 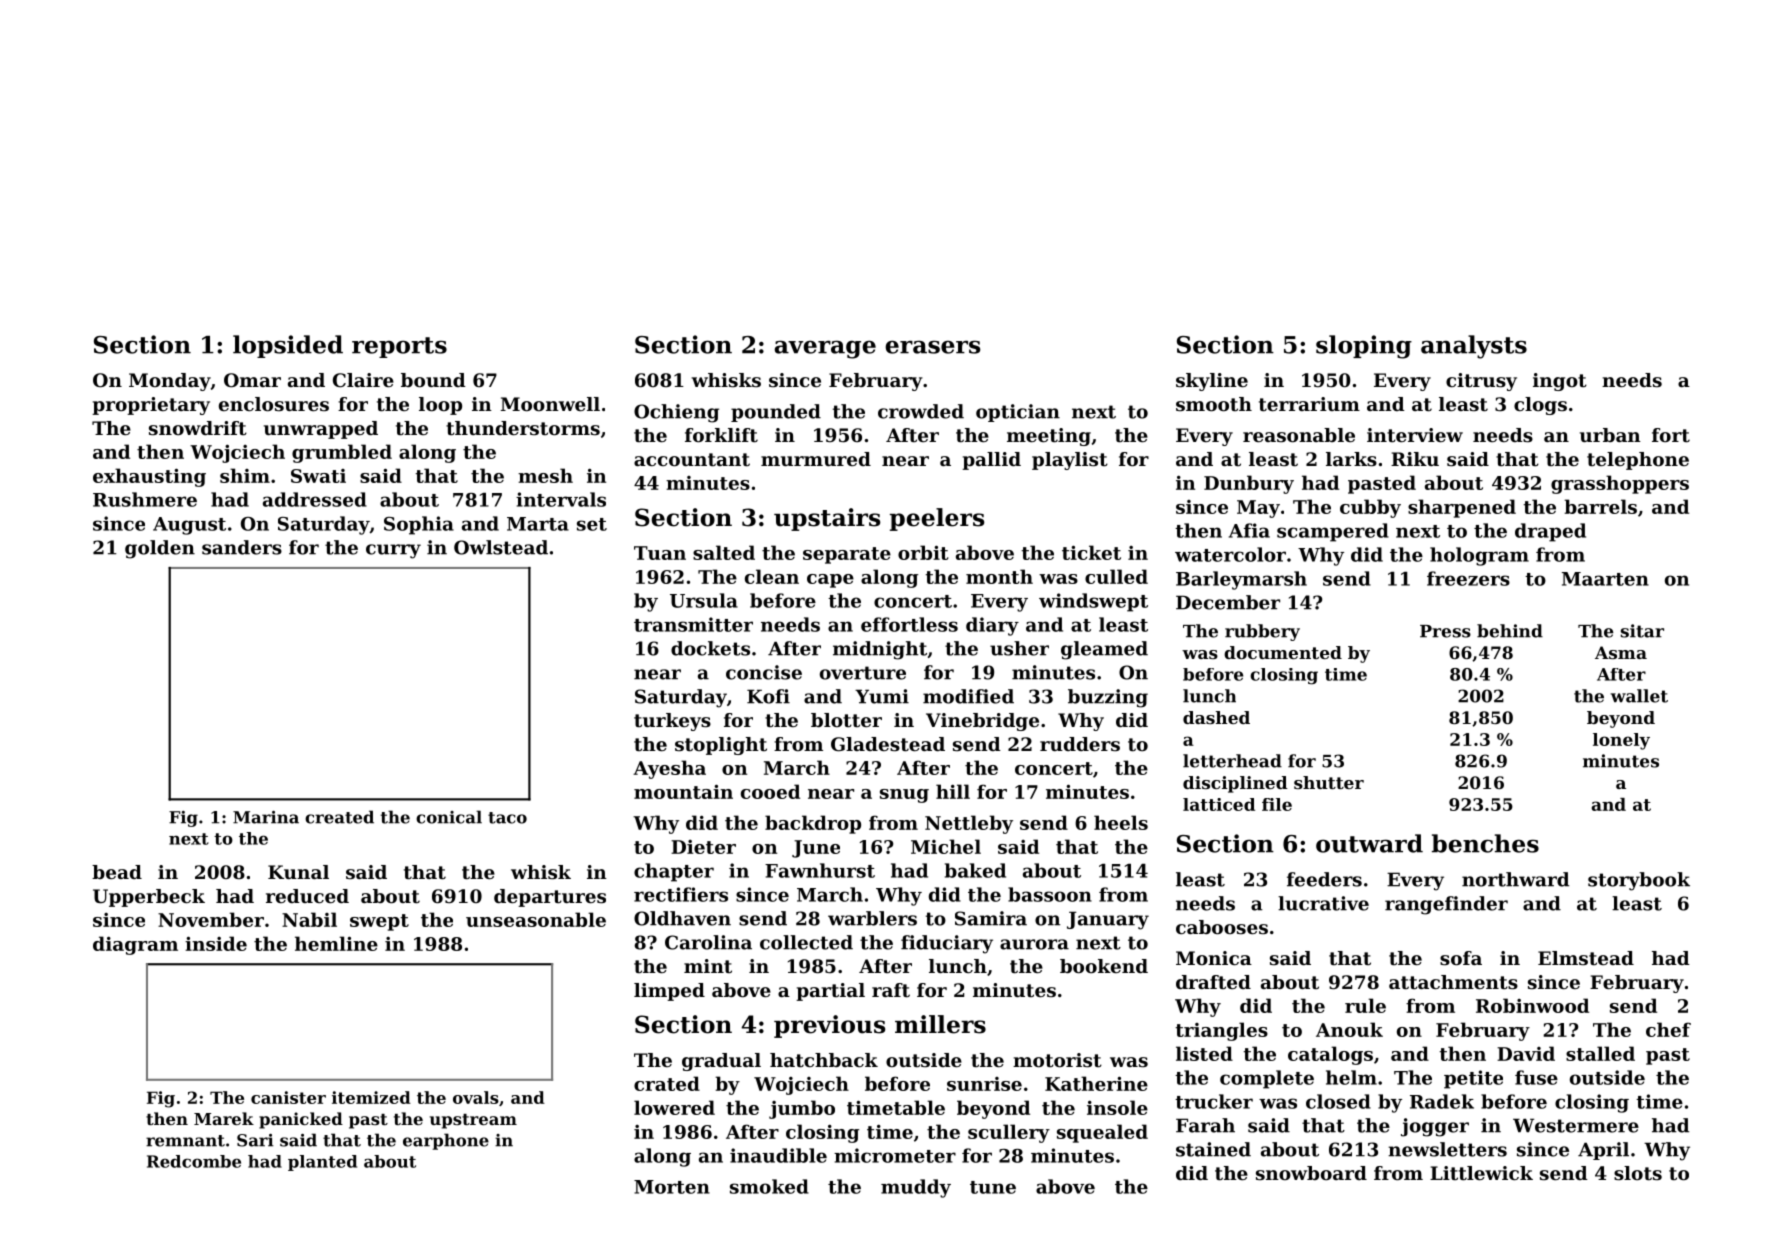 What do you see at coordinates (1446, 905) in the screenshot?
I see `rangefinder` at bounding box center [1446, 905].
